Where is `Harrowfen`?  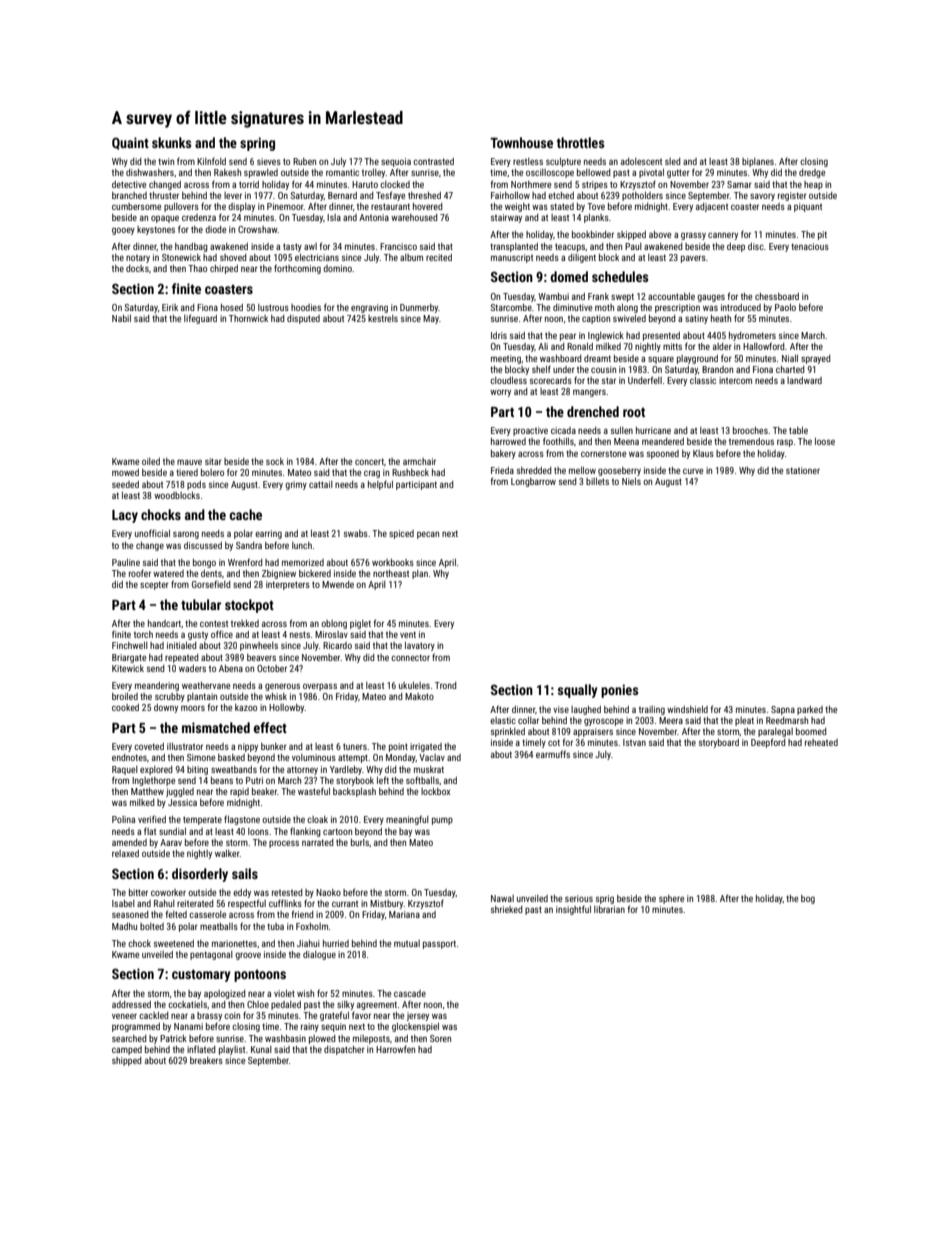
Harrowfen is located at coordinates (395, 1049).
